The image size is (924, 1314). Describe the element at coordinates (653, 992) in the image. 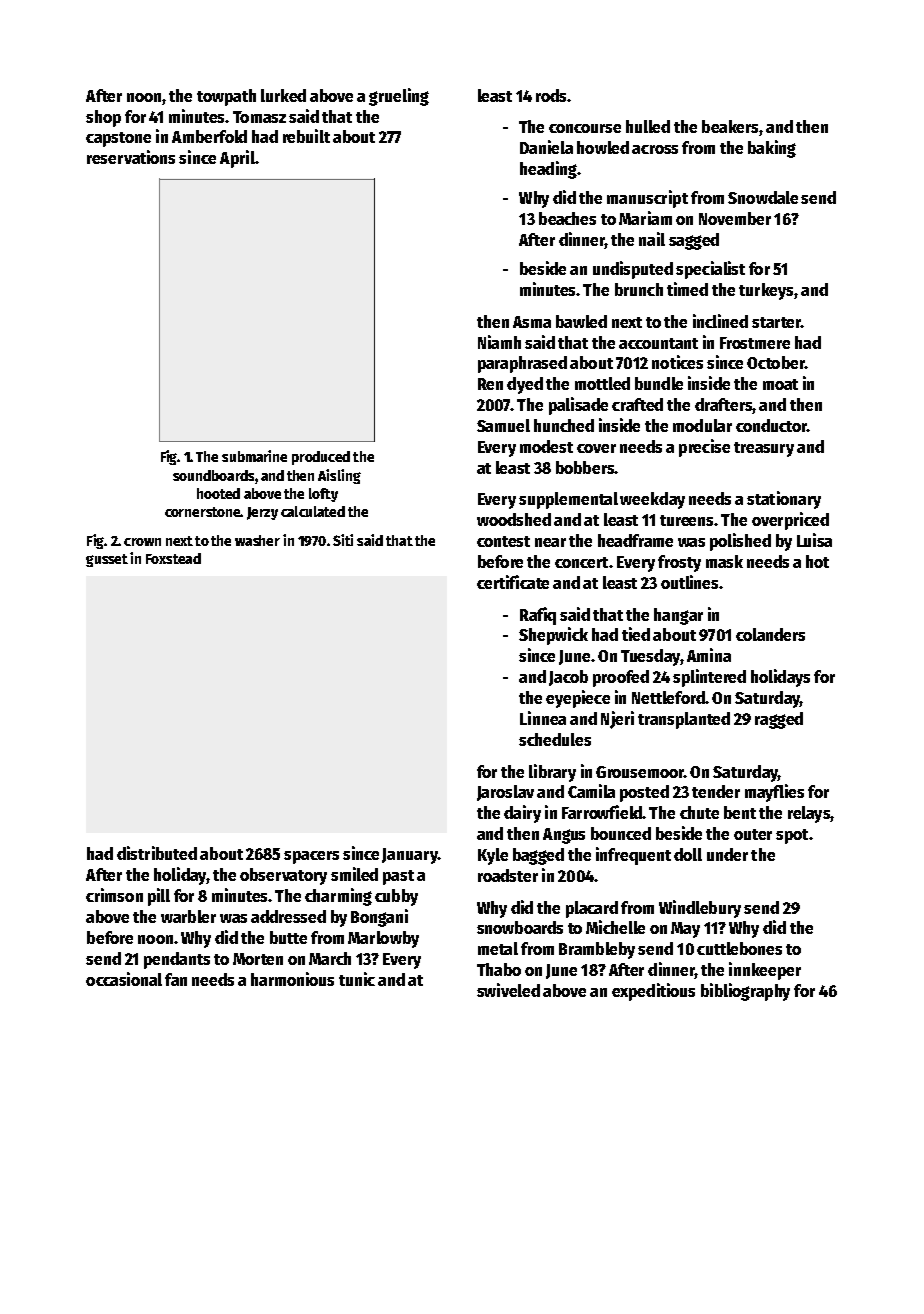

I see `expeditious` at that location.
